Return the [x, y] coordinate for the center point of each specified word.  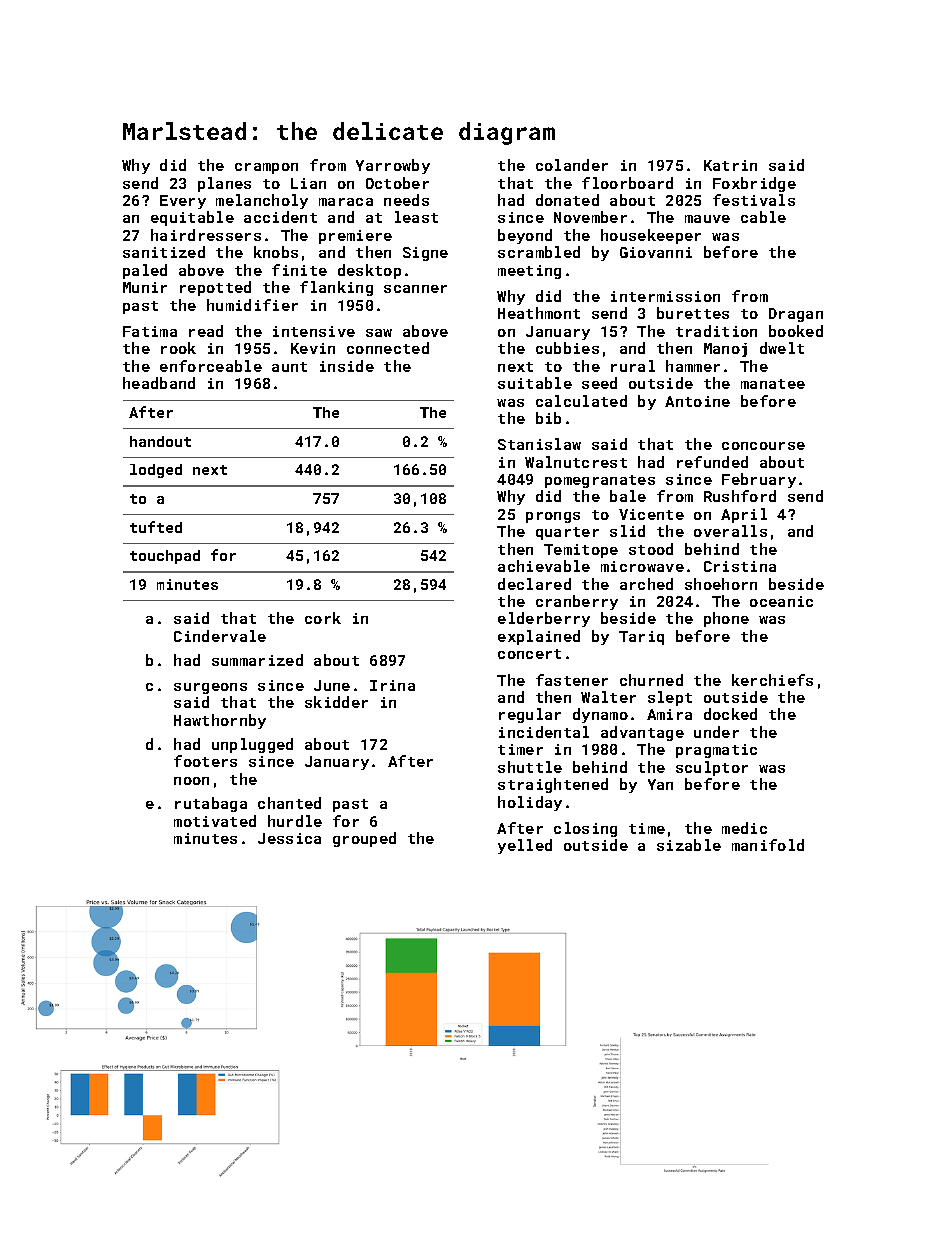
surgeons [210, 688]
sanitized [164, 252]
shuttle [530, 767]
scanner [415, 289]
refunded [712, 462]
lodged [156, 471]
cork [323, 618]
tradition [716, 331]
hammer [693, 366]
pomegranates [600, 481]
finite [299, 270]
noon [191, 781]
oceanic [781, 601]
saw [379, 333]
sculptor [712, 768]
